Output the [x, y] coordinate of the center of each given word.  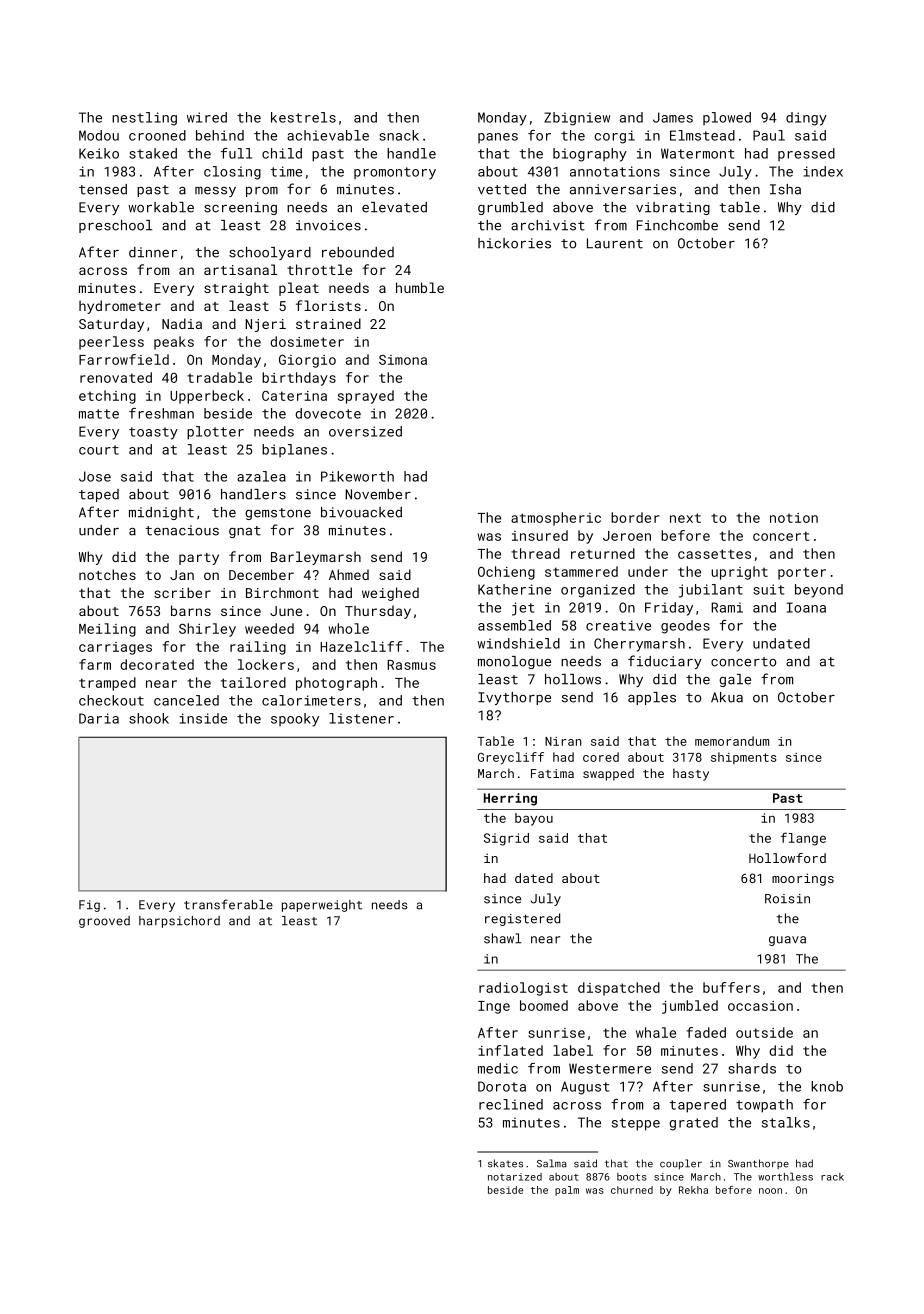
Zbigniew [577, 119]
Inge [494, 1007]
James [673, 117]
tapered [698, 1106]
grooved [104, 922]
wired [207, 117]
